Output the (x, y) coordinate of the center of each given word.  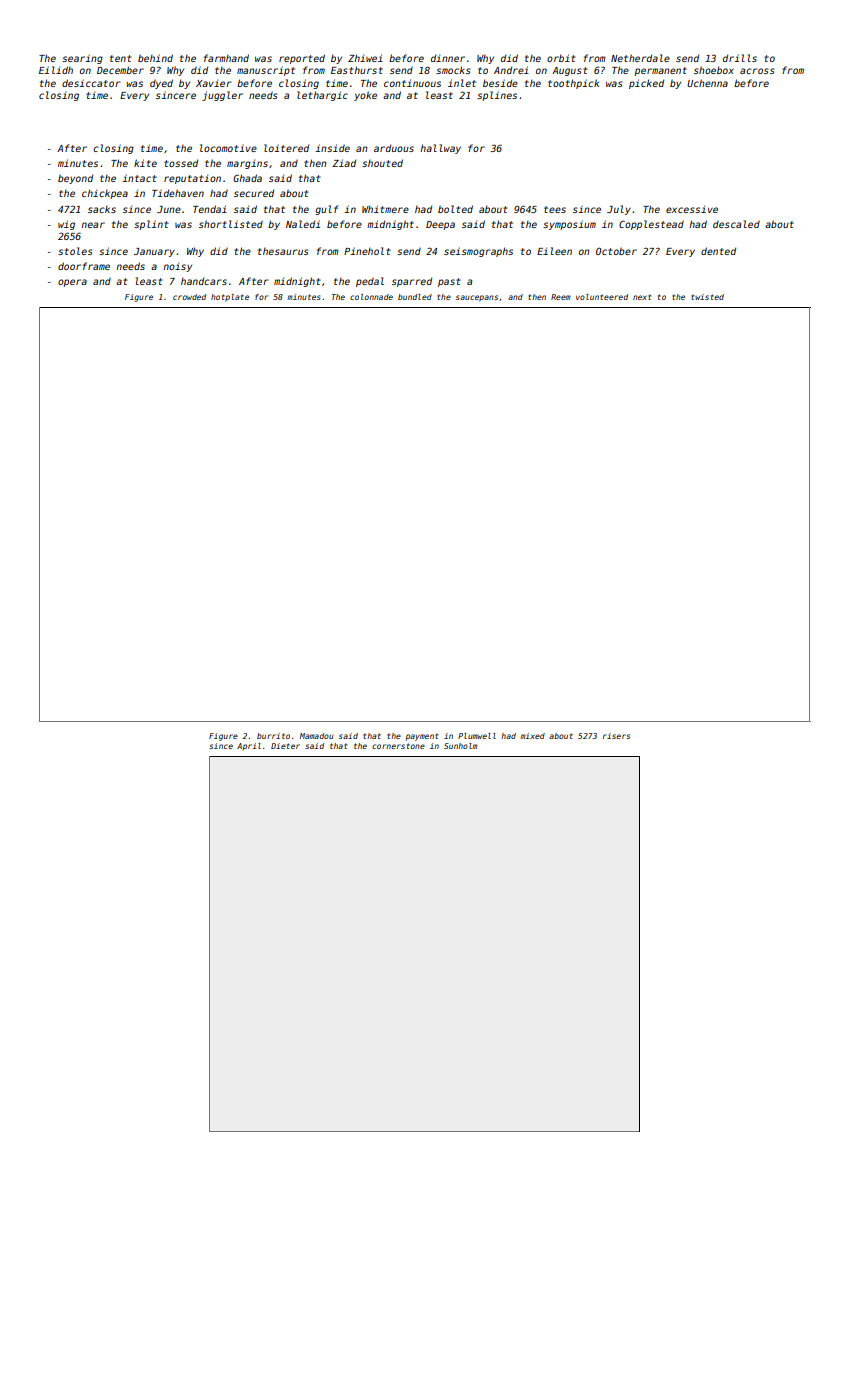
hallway (440, 149)
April (249, 747)
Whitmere (385, 209)
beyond (75, 179)
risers (616, 736)
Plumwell (477, 736)
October (616, 251)
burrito (273, 736)
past (449, 282)
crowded (189, 297)
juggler (222, 96)
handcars (204, 281)
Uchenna (707, 83)
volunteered (602, 297)
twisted (707, 297)
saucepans (477, 298)
